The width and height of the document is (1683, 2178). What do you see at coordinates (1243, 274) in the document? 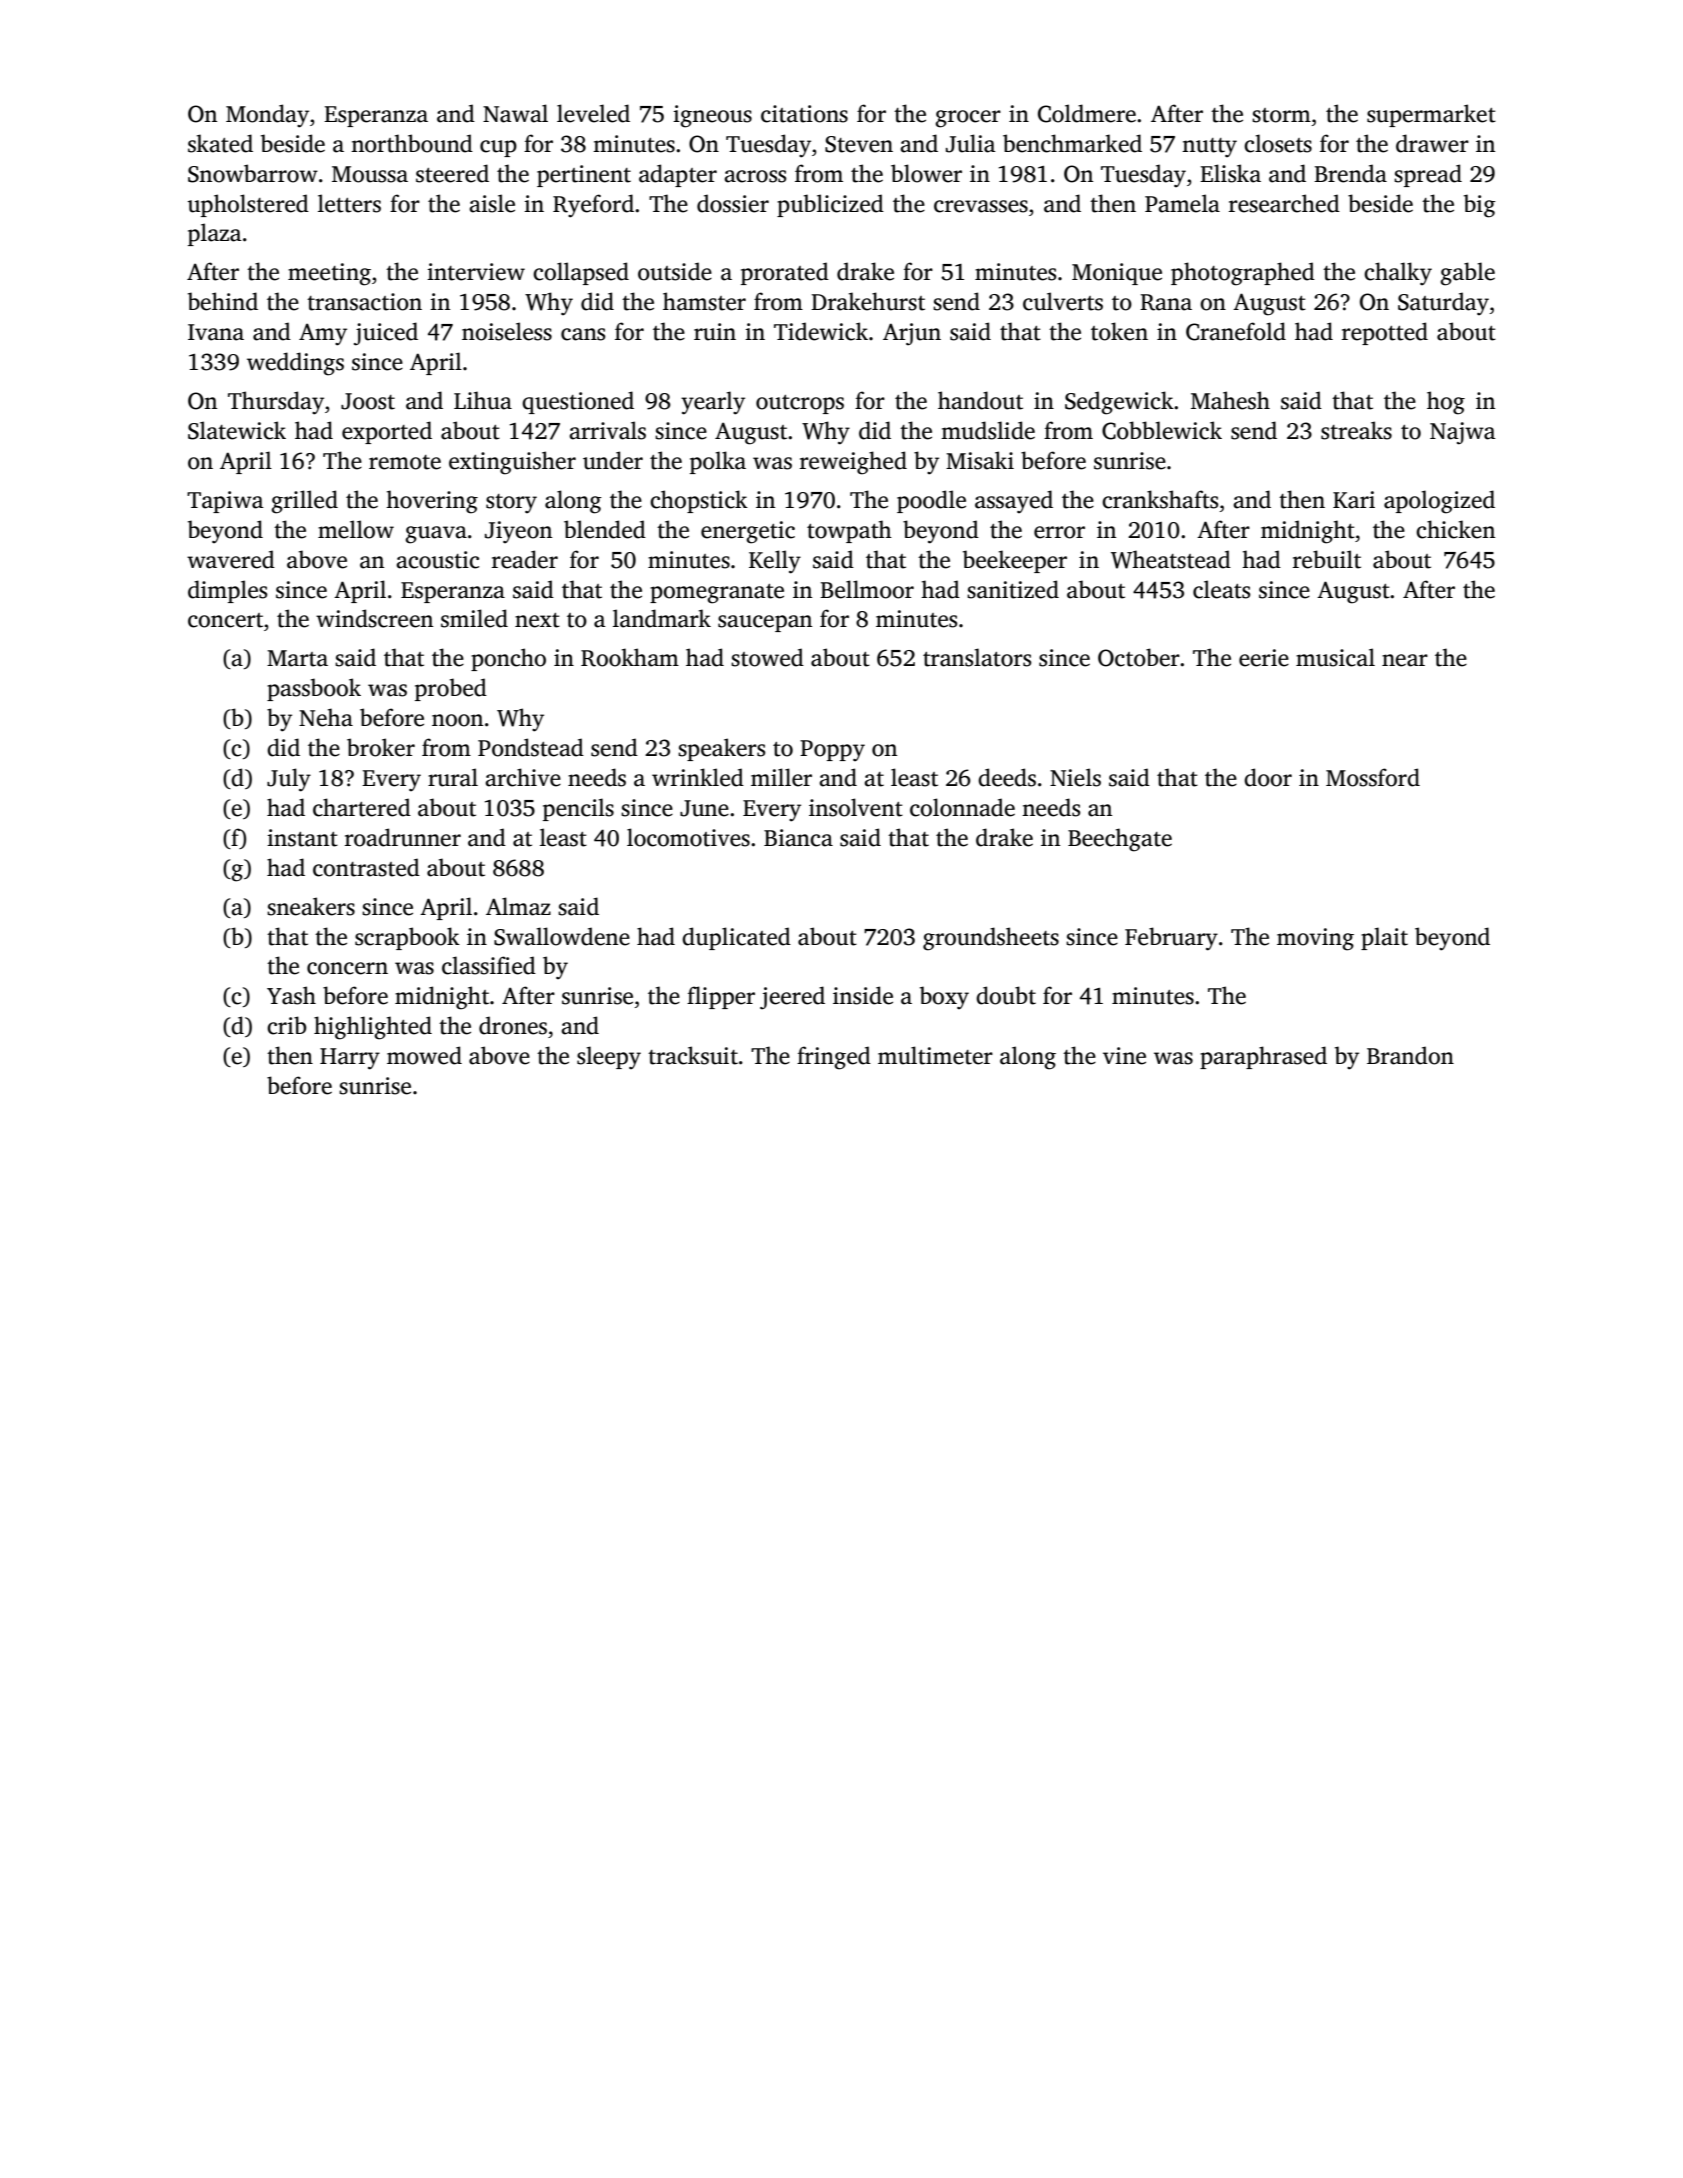
I see `photographed` at bounding box center [1243, 274].
